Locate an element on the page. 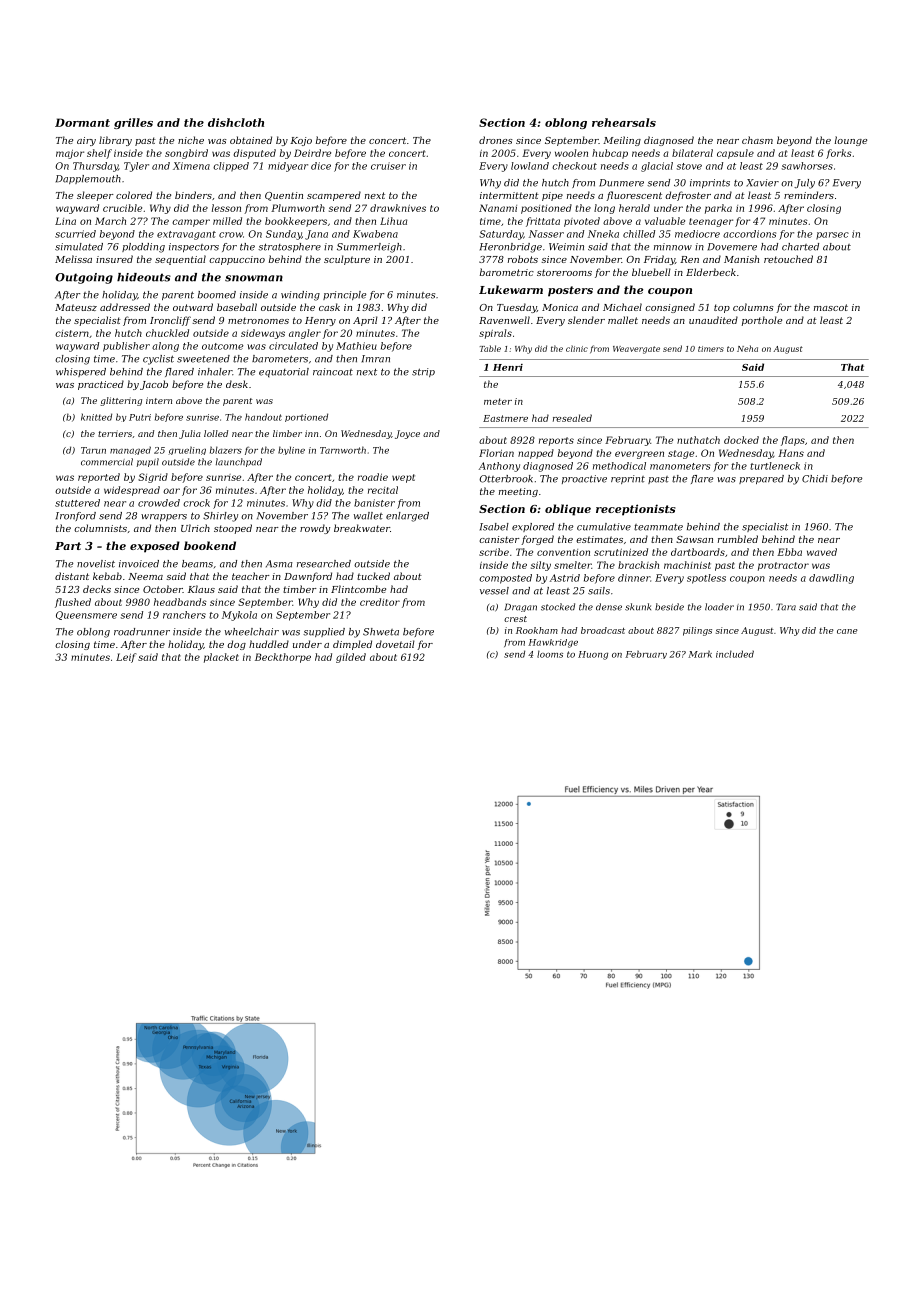  Anthony is located at coordinates (499, 467).
